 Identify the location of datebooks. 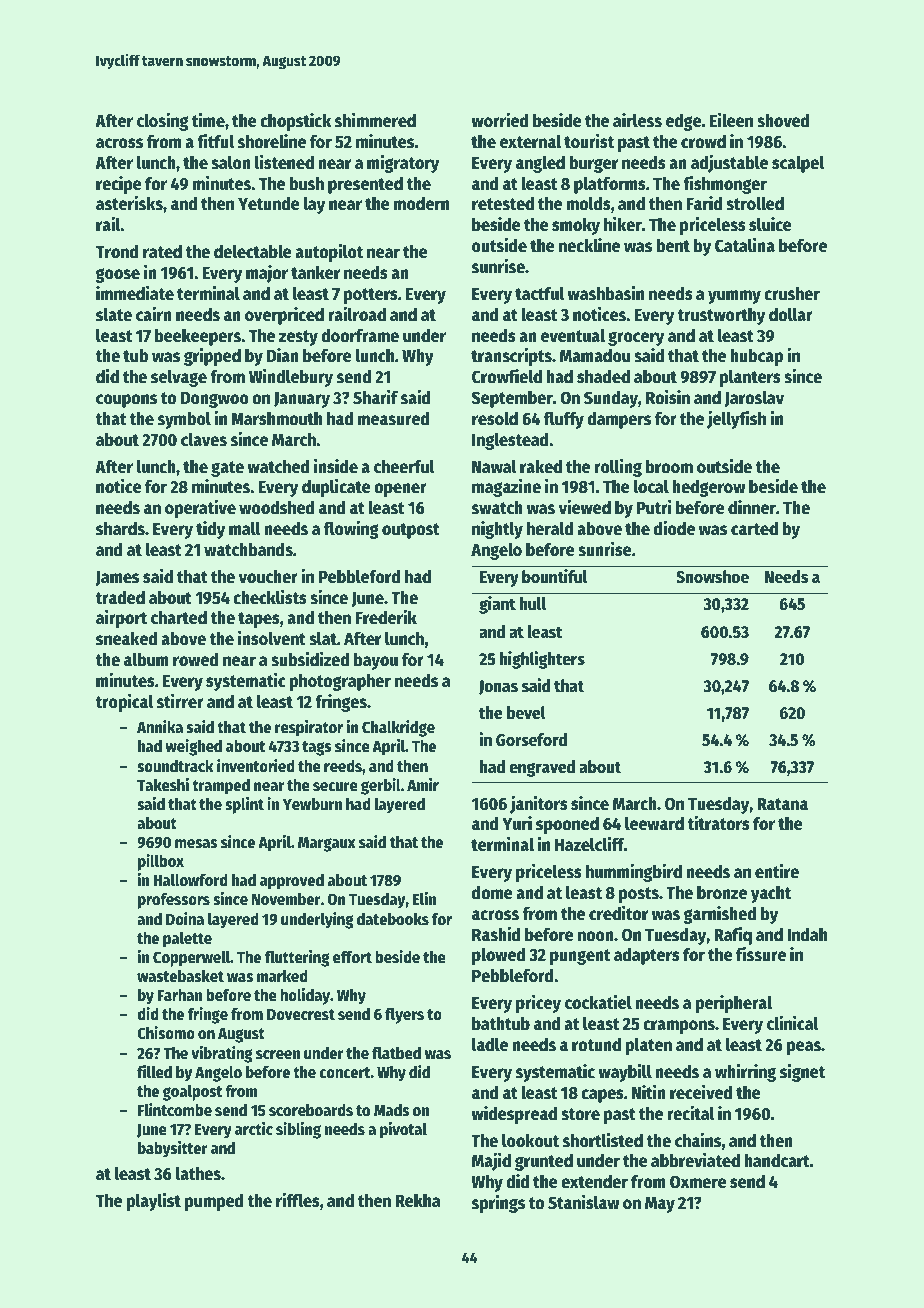
(393, 919).
